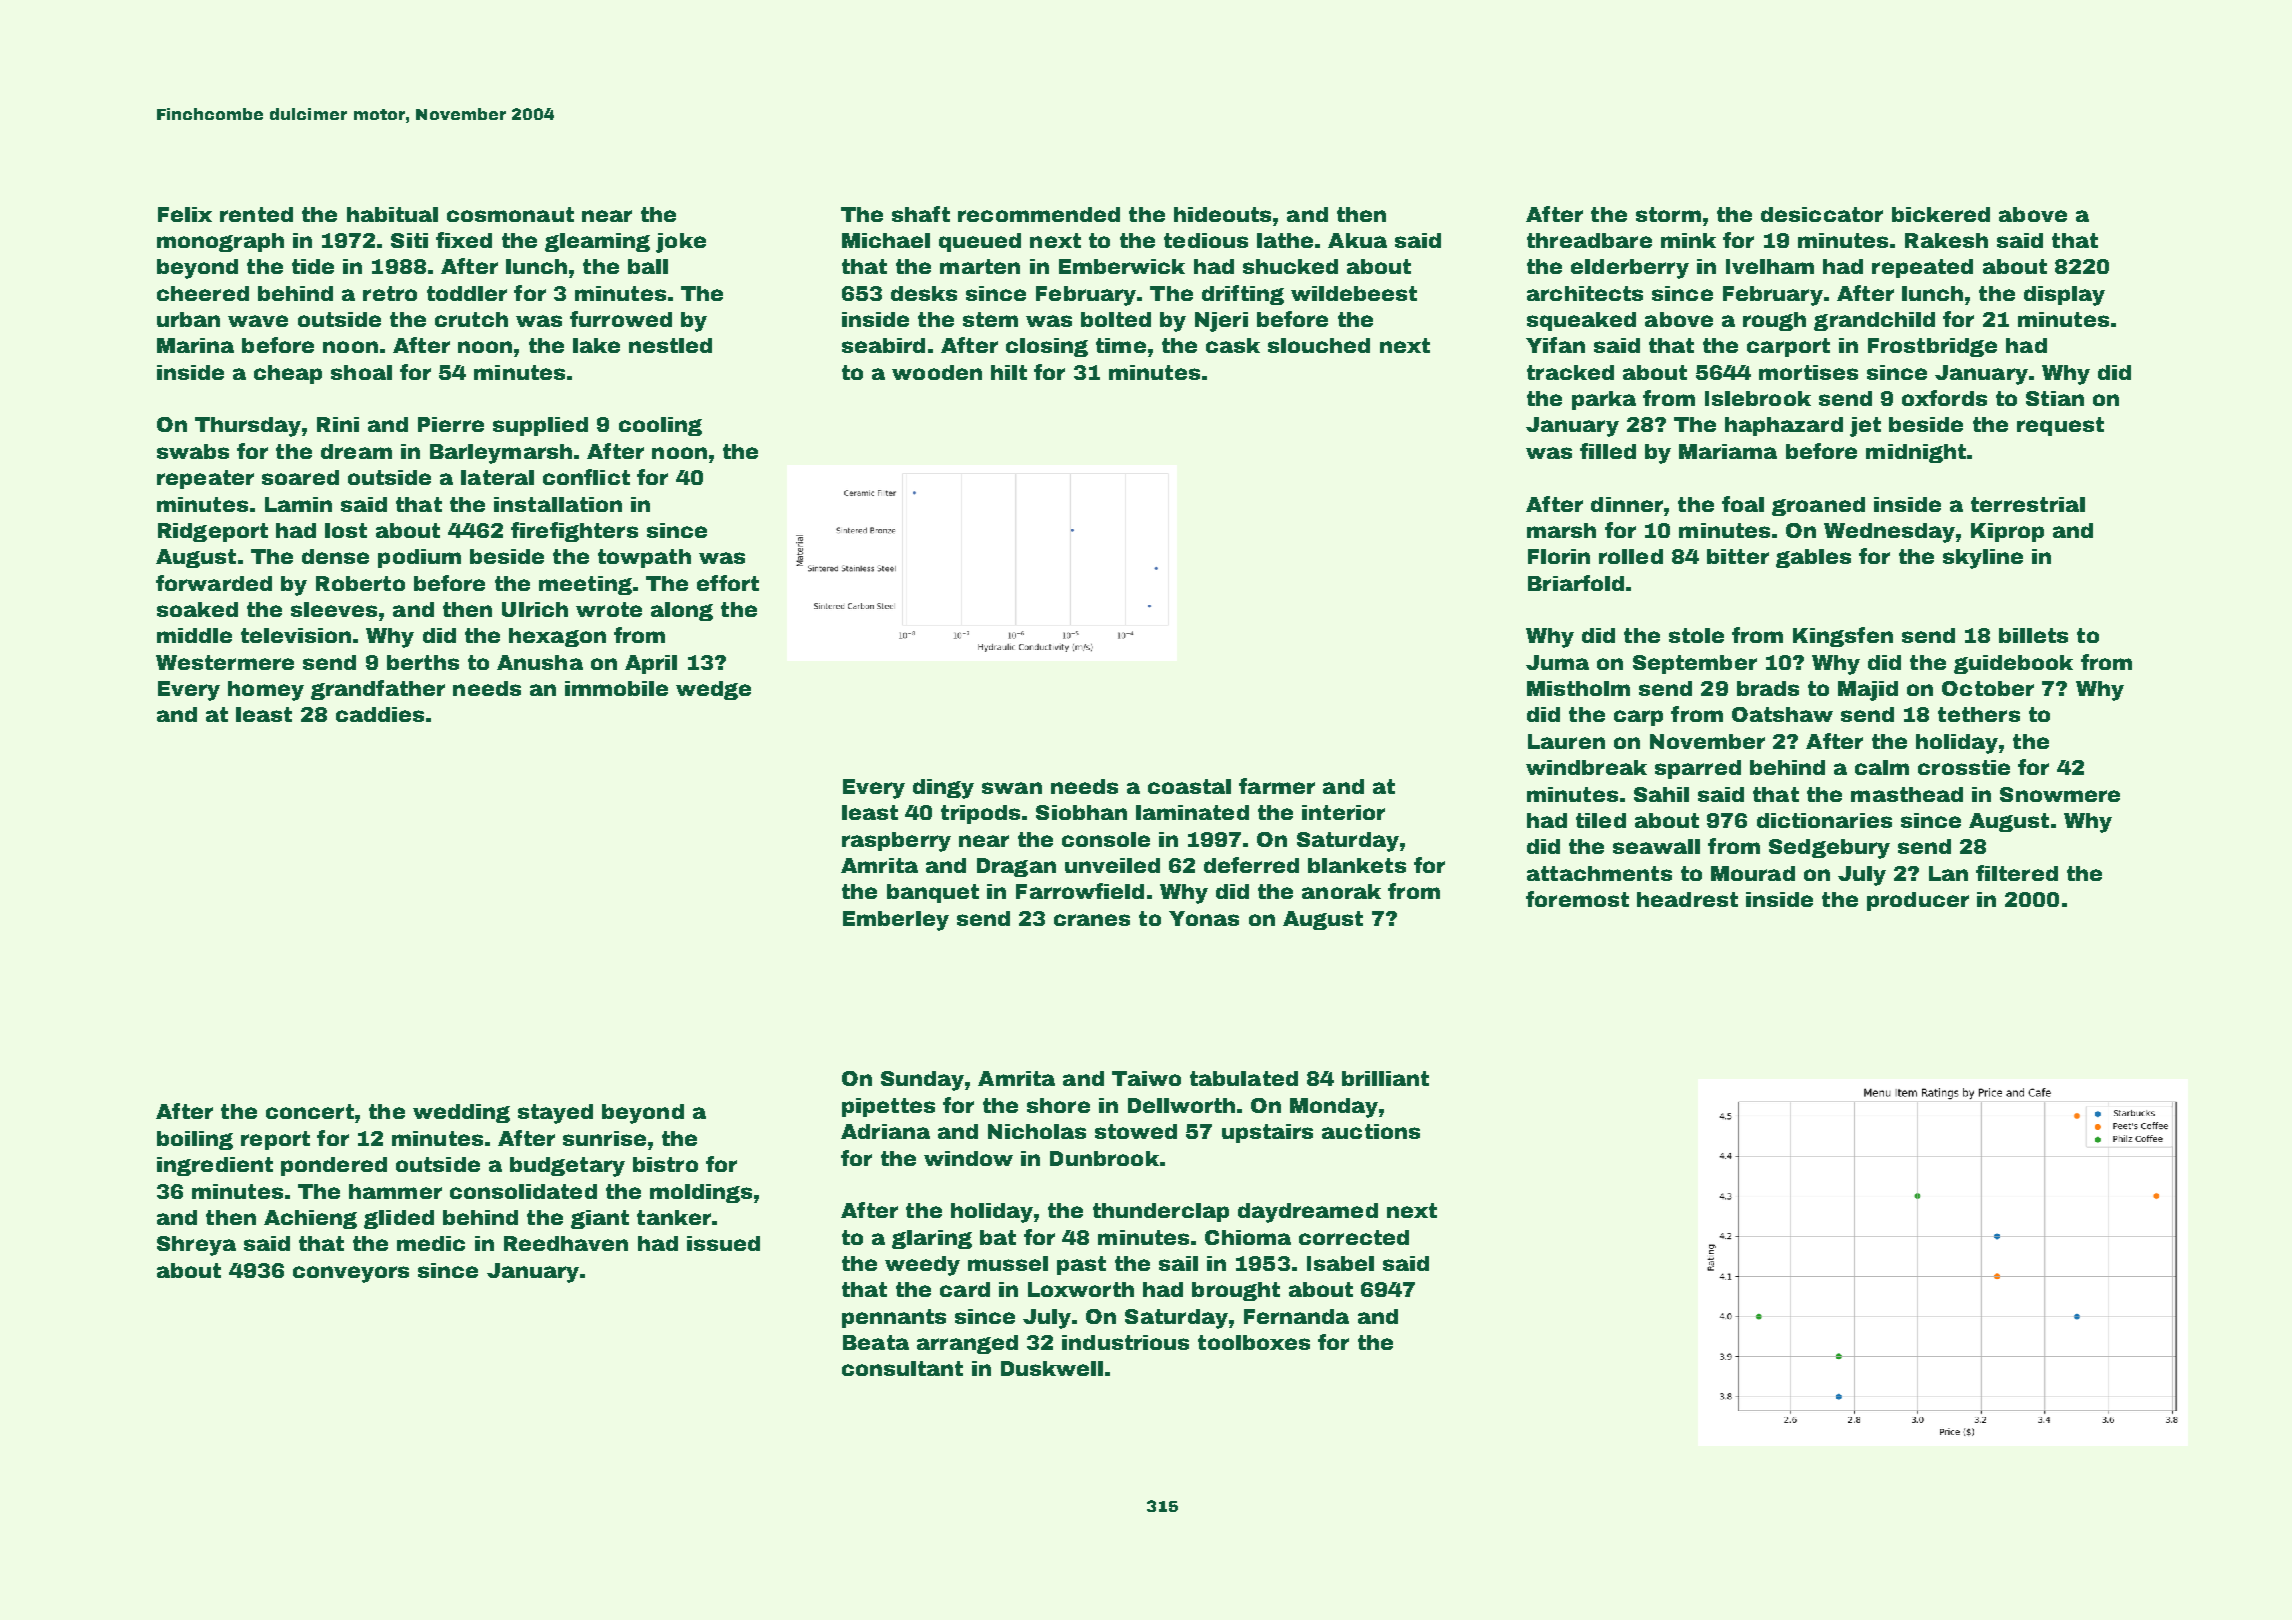 This image has width=2292, height=1620. I want to click on foremost, so click(1577, 899).
